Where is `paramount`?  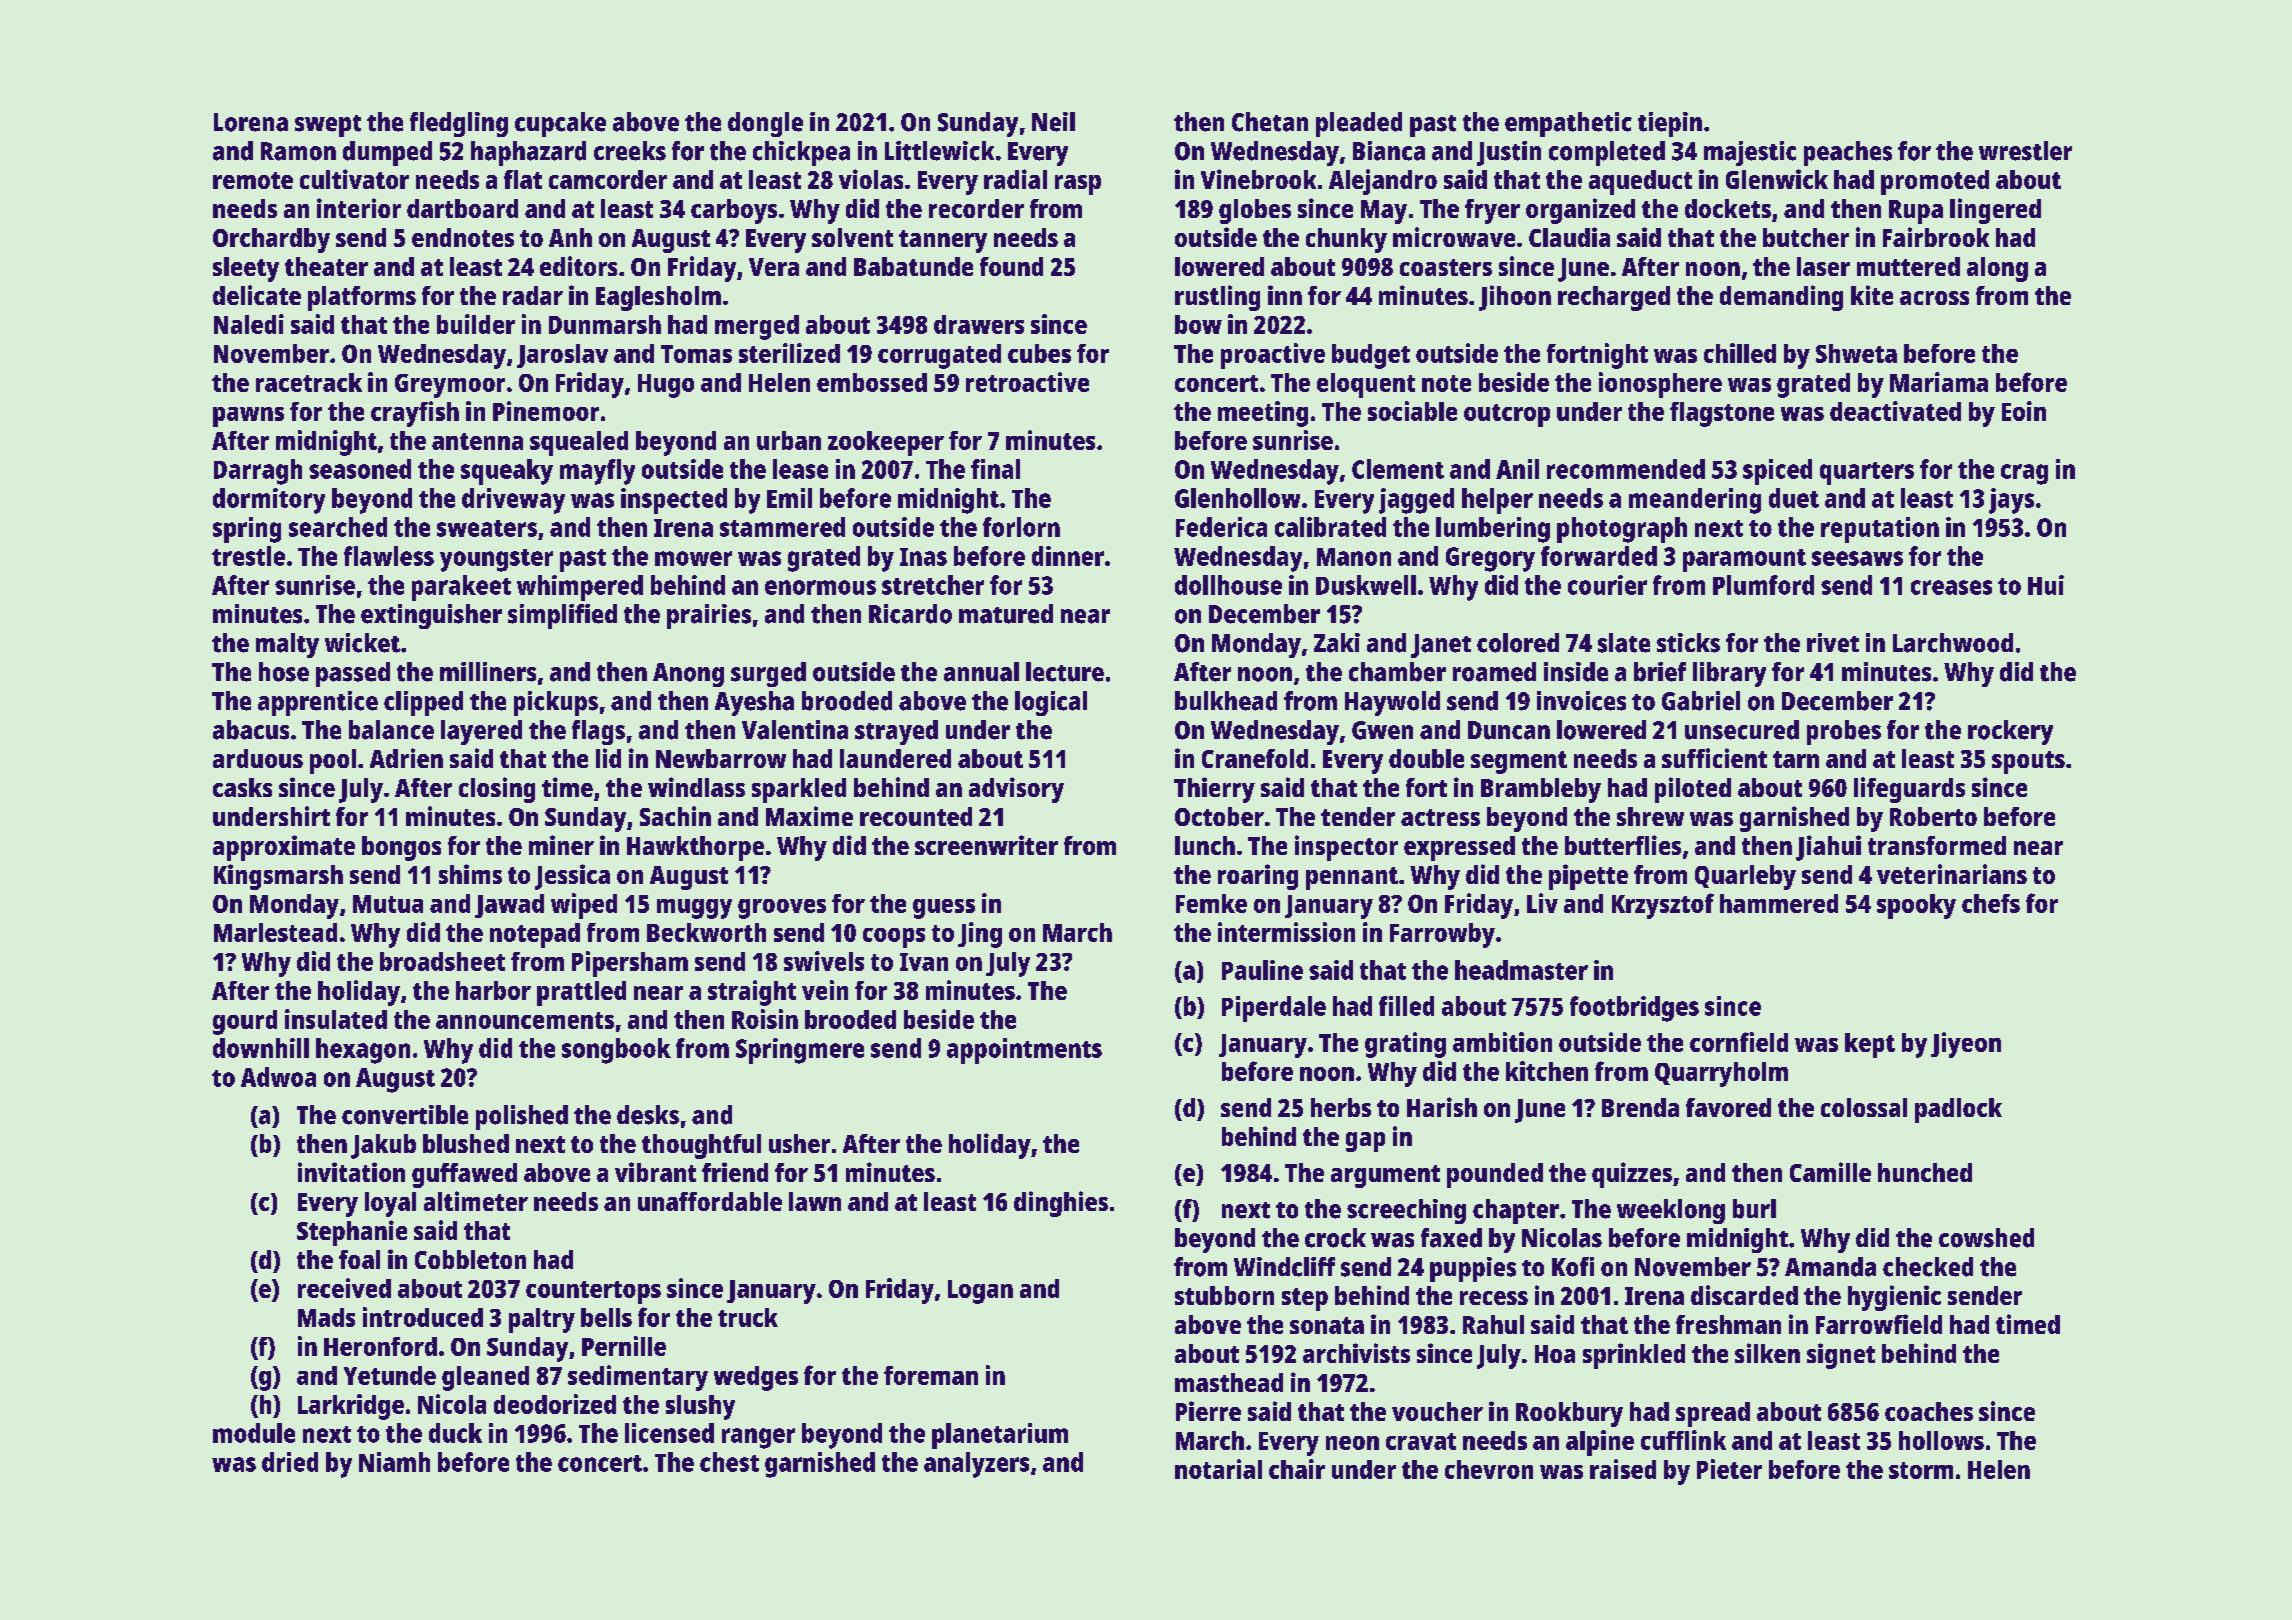
paramount is located at coordinates (1744, 560).
